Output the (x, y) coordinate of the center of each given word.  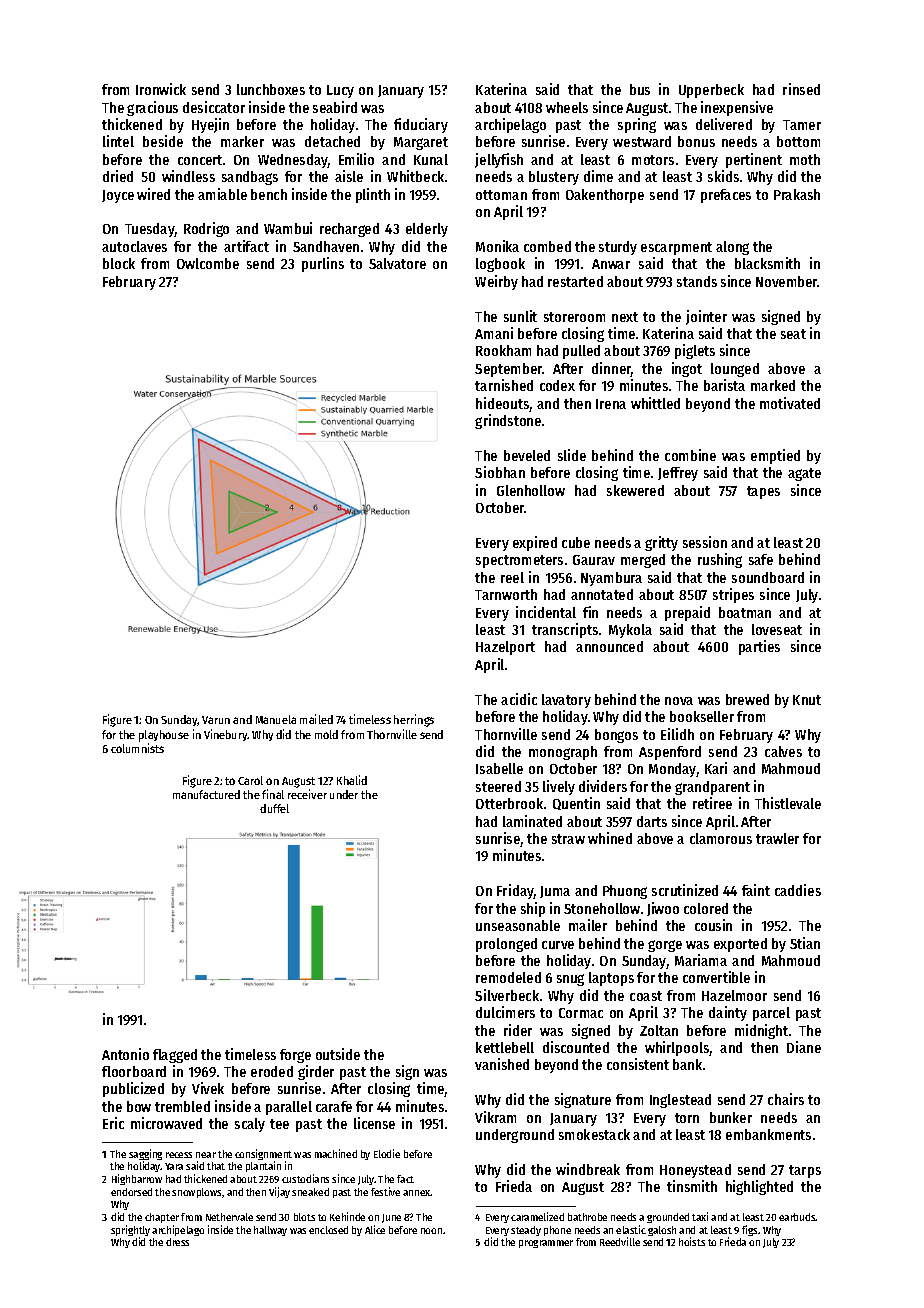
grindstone (508, 421)
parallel (289, 1108)
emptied (775, 456)
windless (188, 176)
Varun (216, 720)
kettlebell (505, 1047)
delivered (724, 124)
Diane (804, 1047)
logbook (500, 265)
